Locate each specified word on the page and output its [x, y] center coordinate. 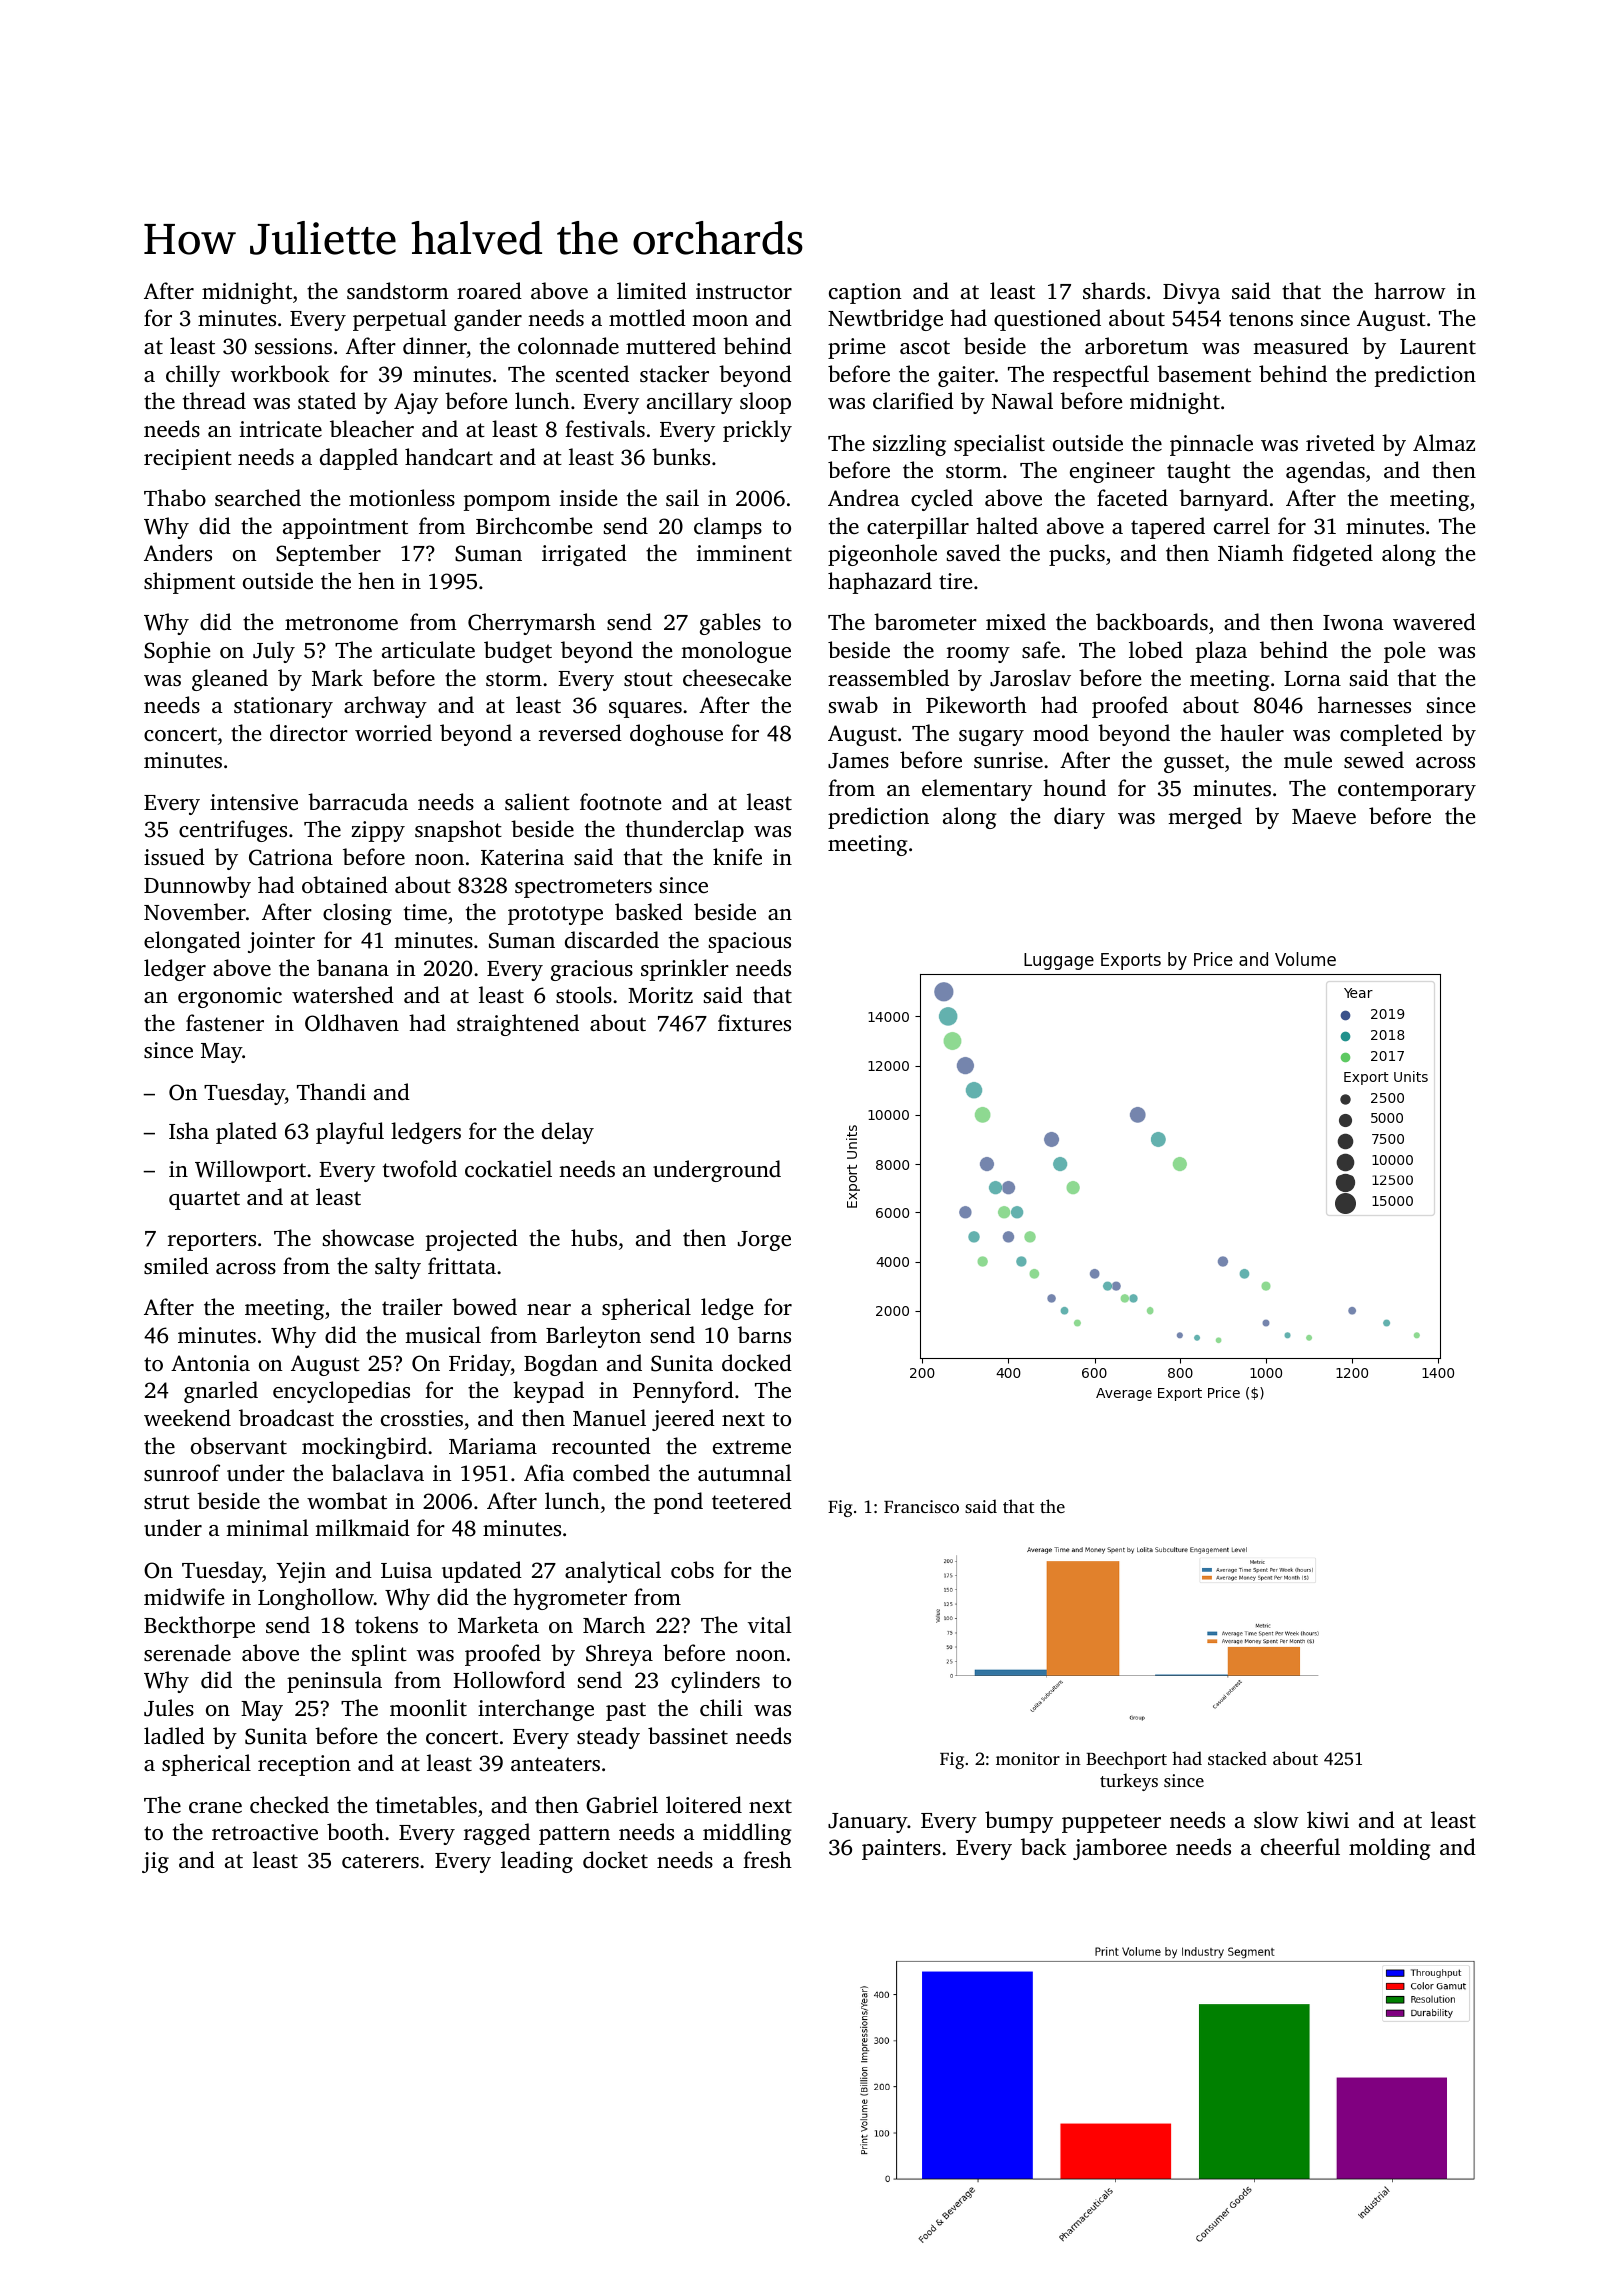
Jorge [764, 1241]
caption [865, 293]
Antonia [210, 1363]
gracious [592, 970]
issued [174, 856]
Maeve [1324, 816]
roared [489, 290]
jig [155, 1862]
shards [1114, 290]
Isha [189, 1130]
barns [764, 1334]
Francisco [921, 1506]
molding [1390, 1849]
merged [1205, 818]
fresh [767, 1859]
